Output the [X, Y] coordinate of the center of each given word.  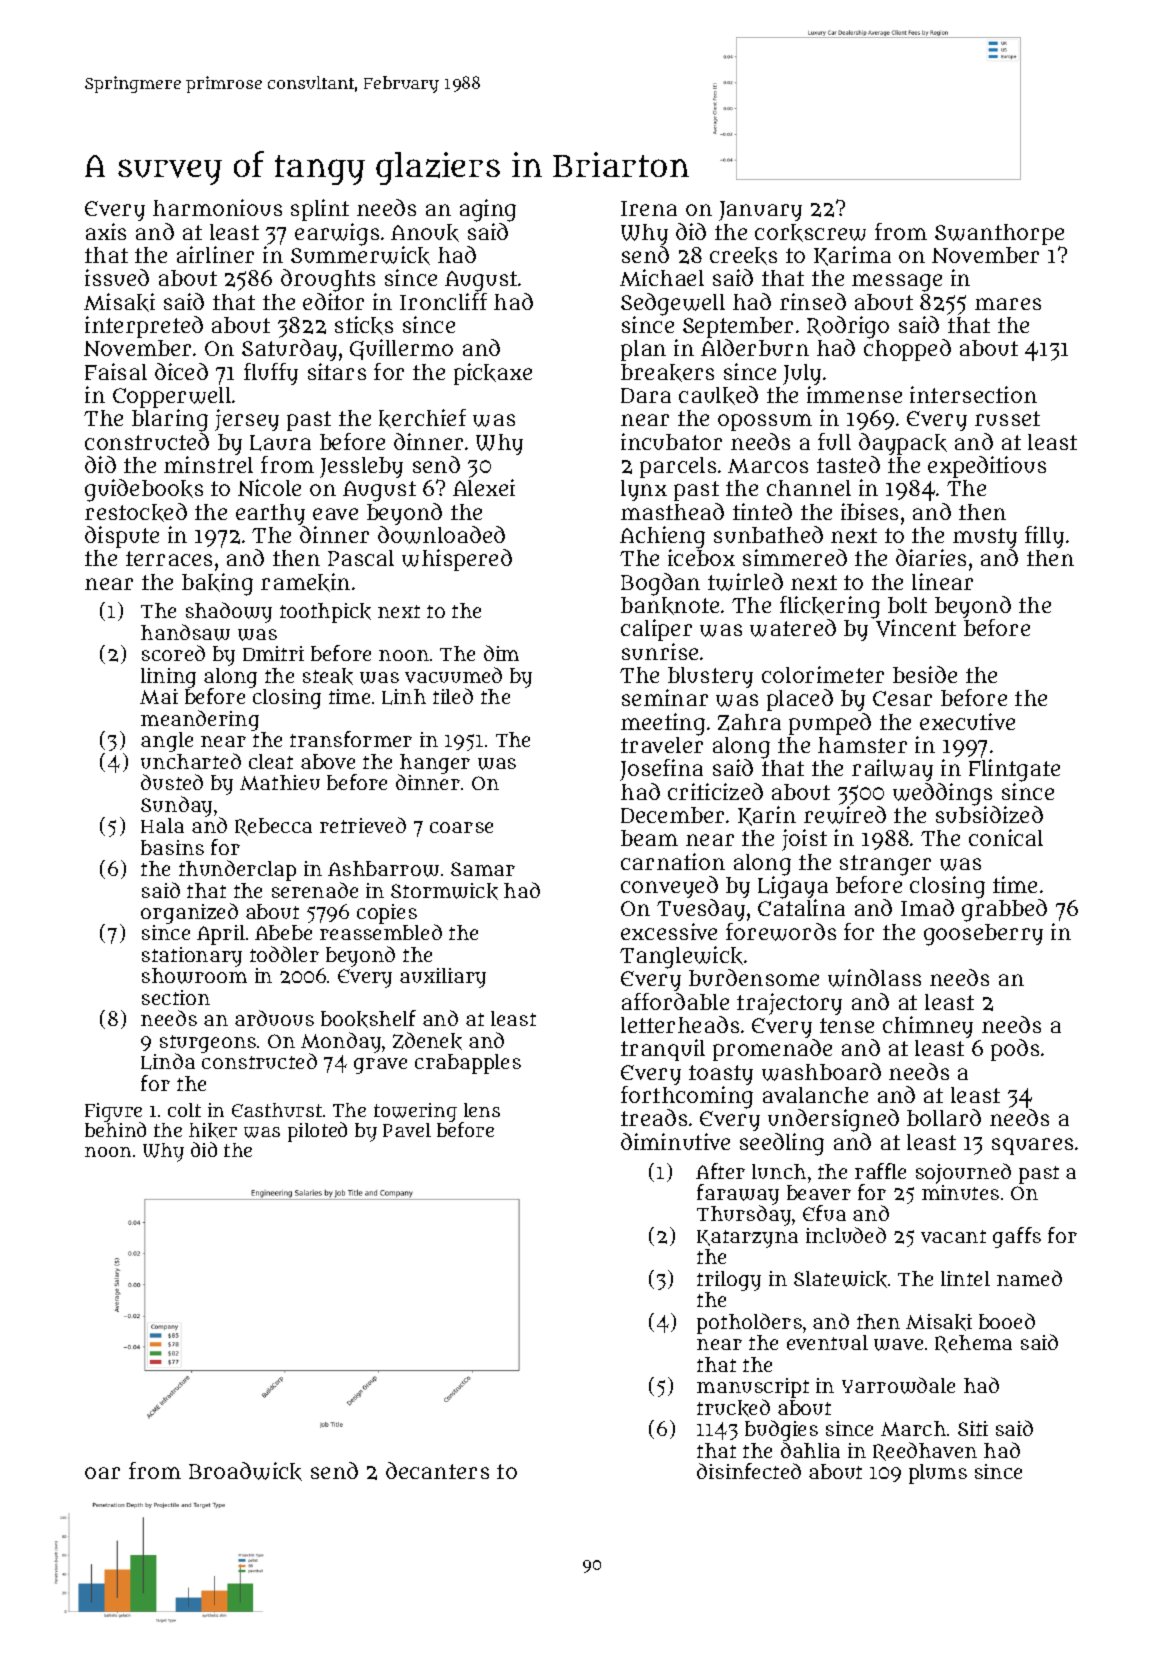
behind [115, 1129]
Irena [649, 208]
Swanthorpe [999, 234]
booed [1007, 1321]
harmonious [217, 207]
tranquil [663, 1050]
